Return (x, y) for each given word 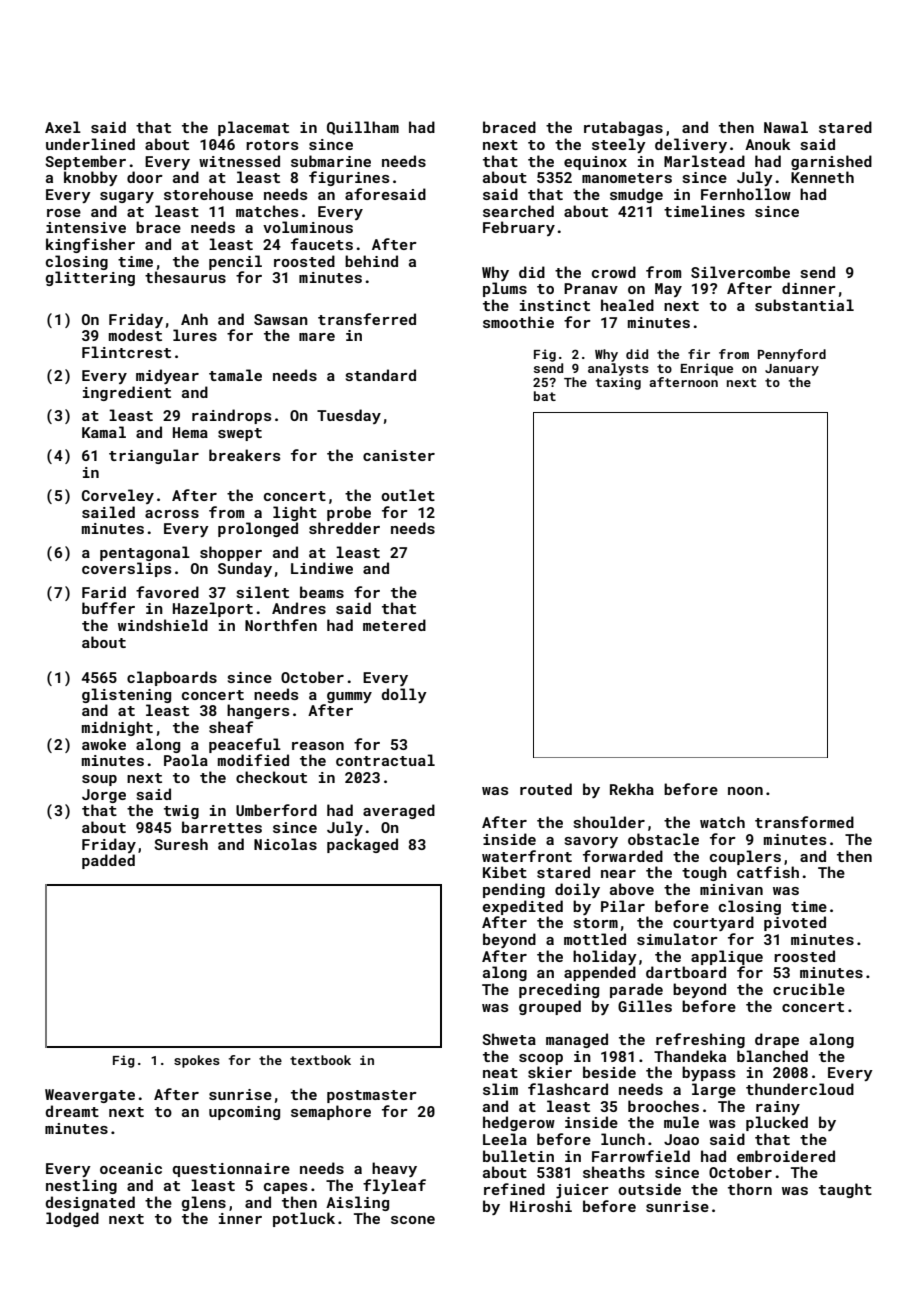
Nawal (786, 127)
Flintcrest (126, 352)
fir (699, 354)
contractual (385, 760)
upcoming (244, 1113)
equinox (595, 163)
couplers (745, 857)
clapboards (172, 678)
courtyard (713, 923)
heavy (394, 1169)
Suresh (181, 844)
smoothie (518, 322)
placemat (253, 128)
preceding (559, 990)
